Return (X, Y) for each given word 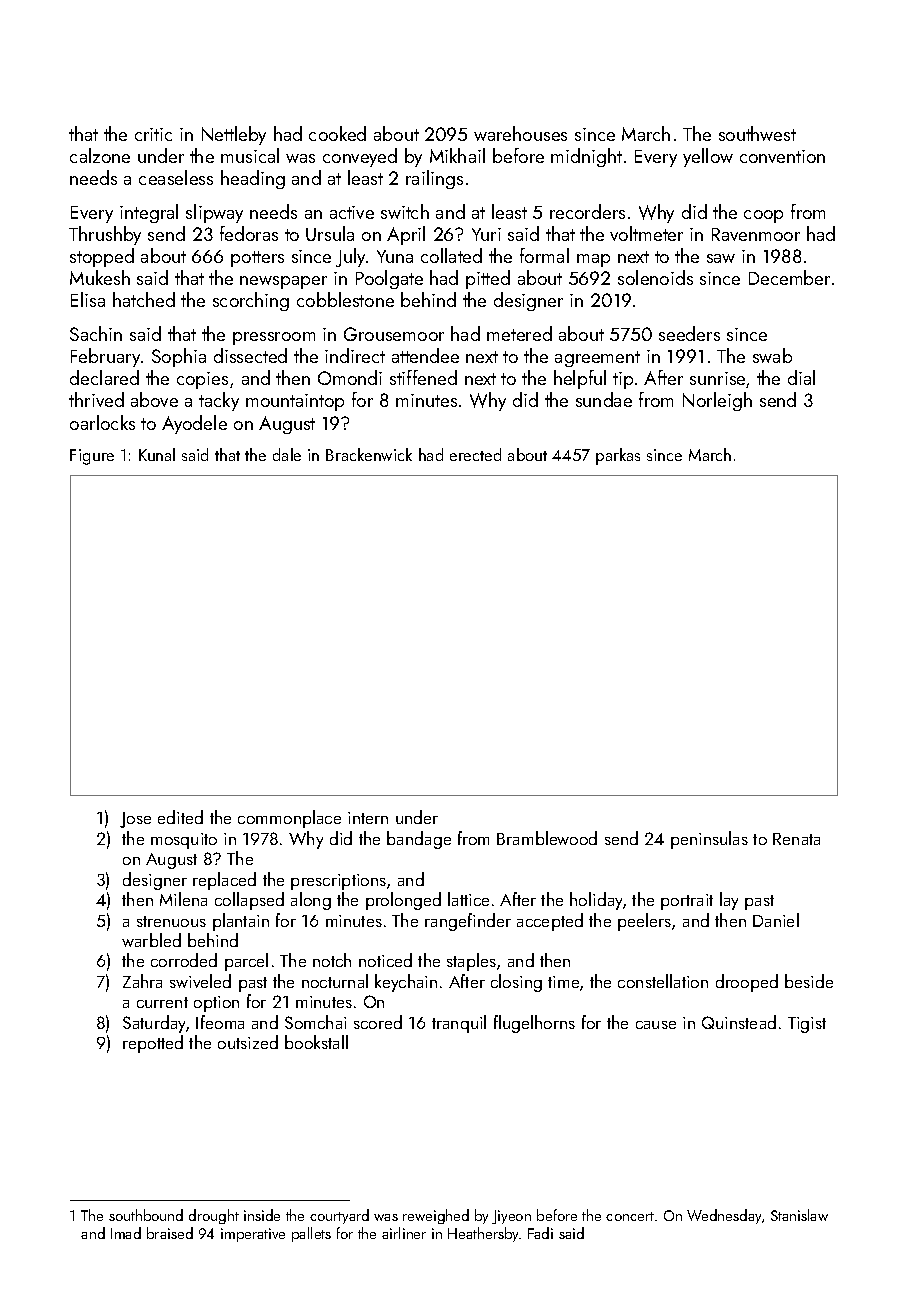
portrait (687, 902)
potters (257, 259)
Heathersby (484, 1234)
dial (801, 377)
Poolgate (389, 279)
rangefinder (468, 922)
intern (368, 818)
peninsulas (709, 840)
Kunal (157, 454)
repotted (153, 1044)
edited (180, 817)
